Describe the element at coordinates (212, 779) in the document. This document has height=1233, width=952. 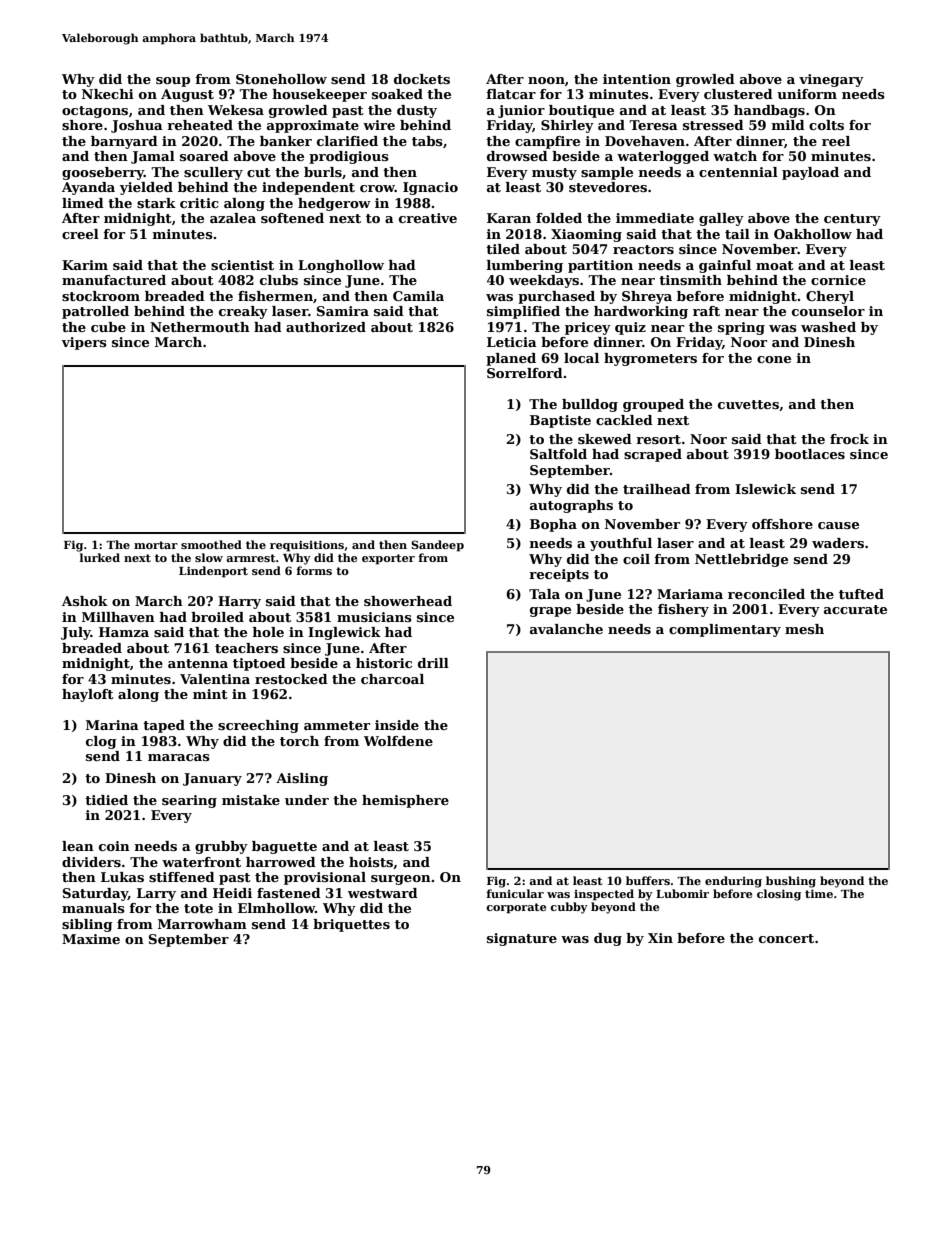
I see `January` at that location.
